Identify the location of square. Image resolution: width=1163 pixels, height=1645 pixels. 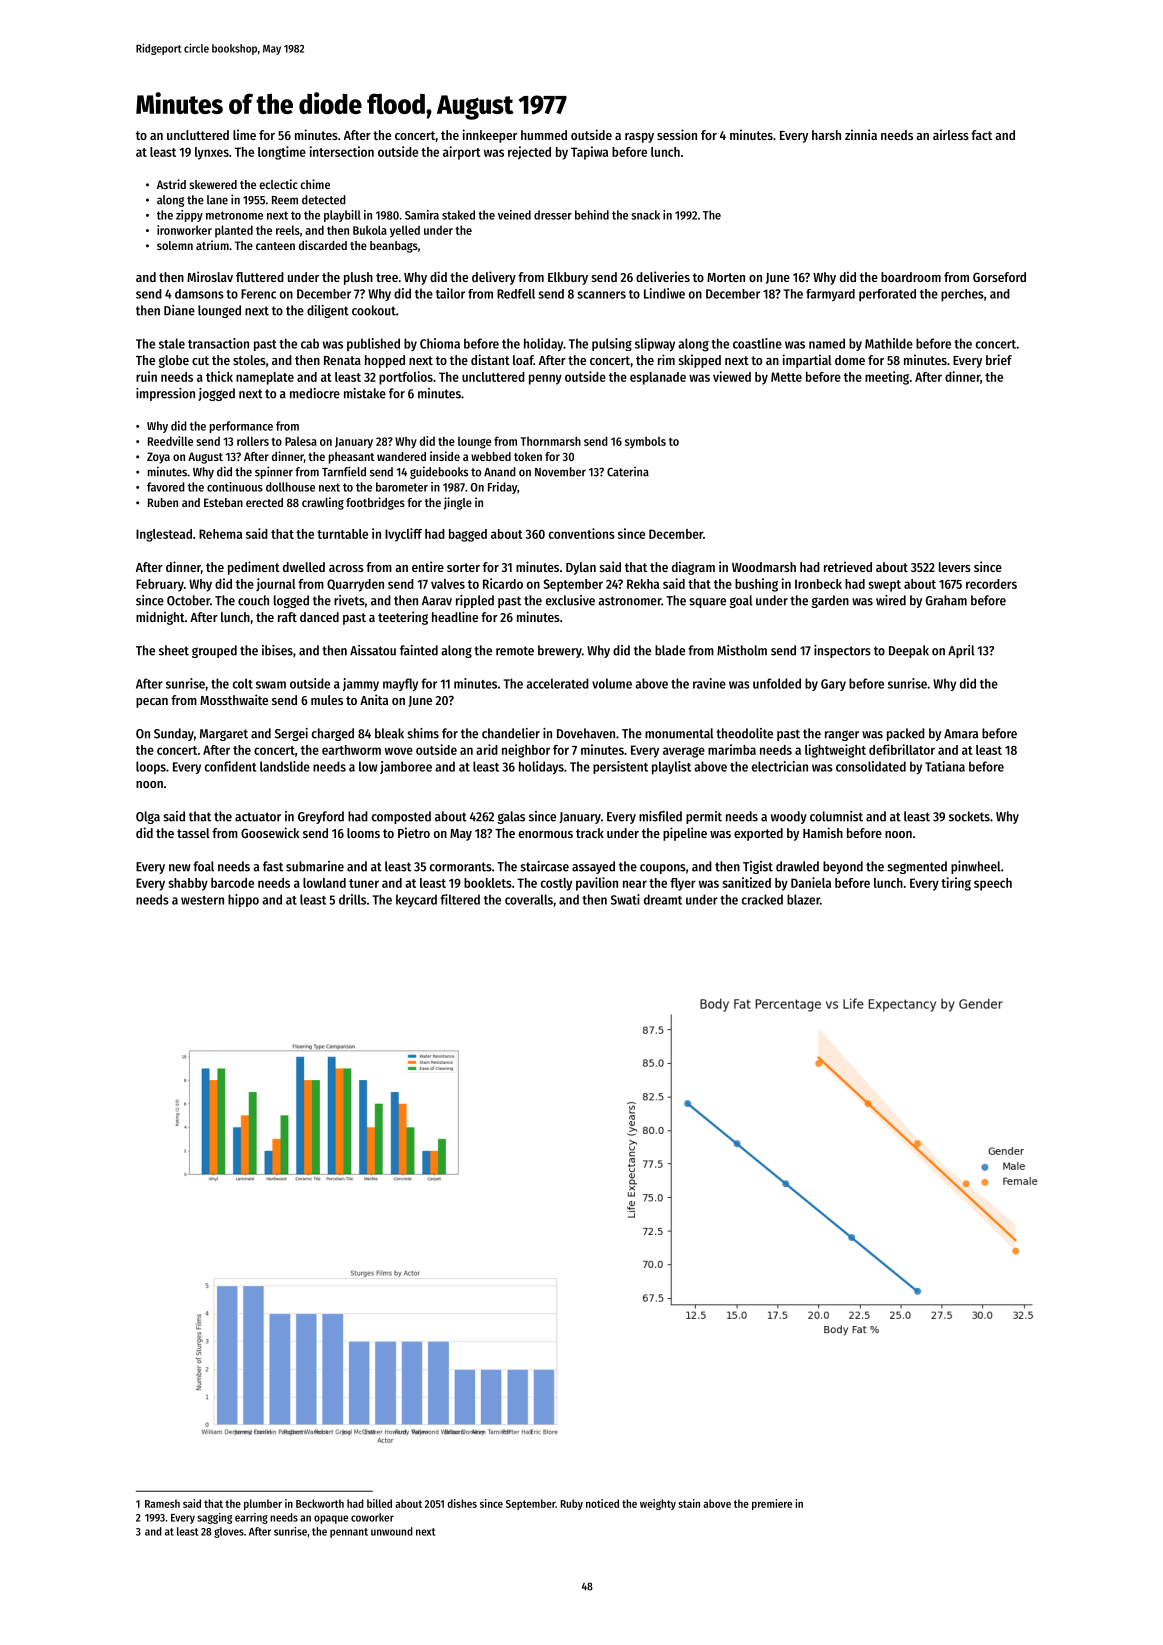
(707, 603).
